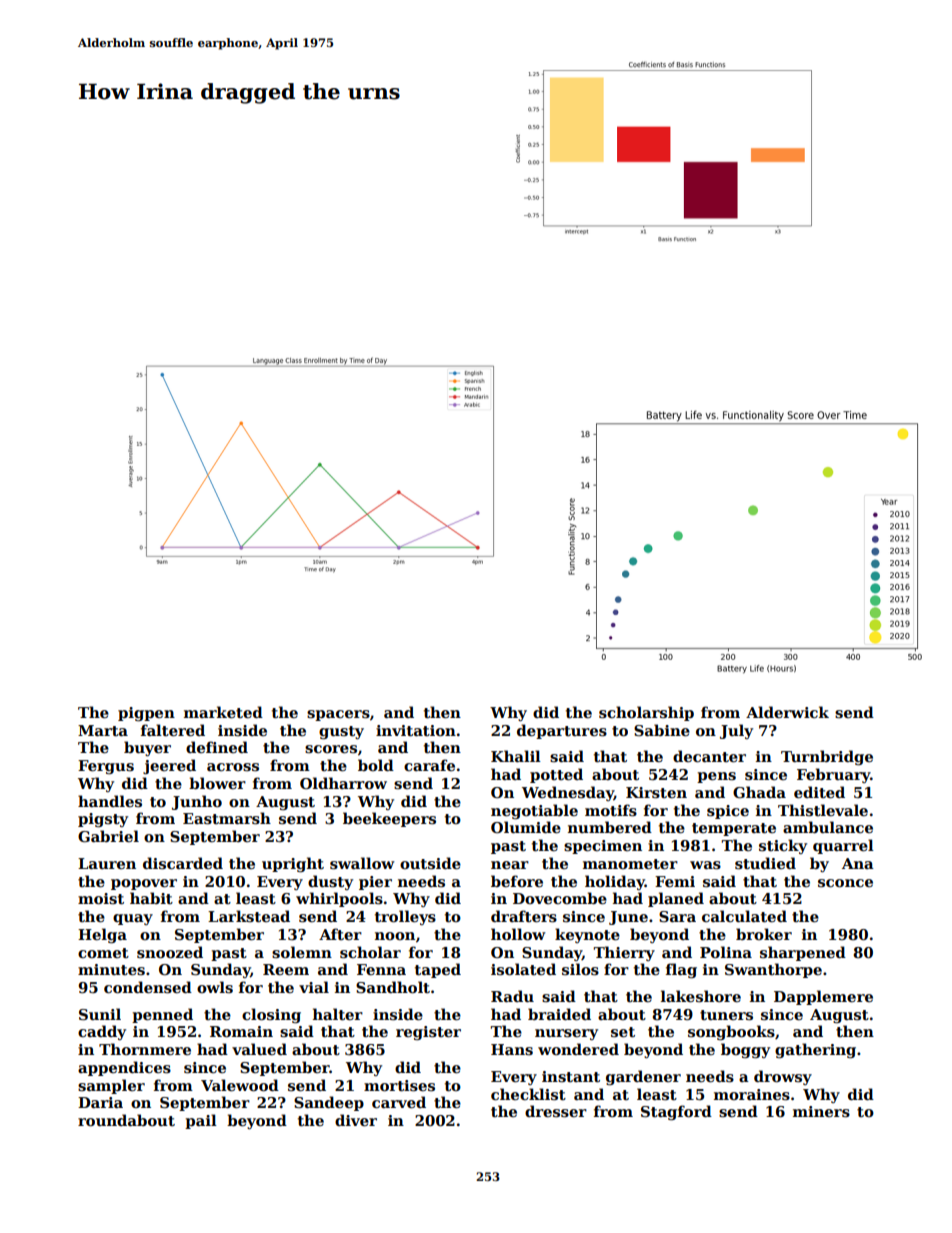 The image size is (952, 1233). What do you see at coordinates (151, 898) in the page?
I see `habit` at bounding box center [151, 898].
